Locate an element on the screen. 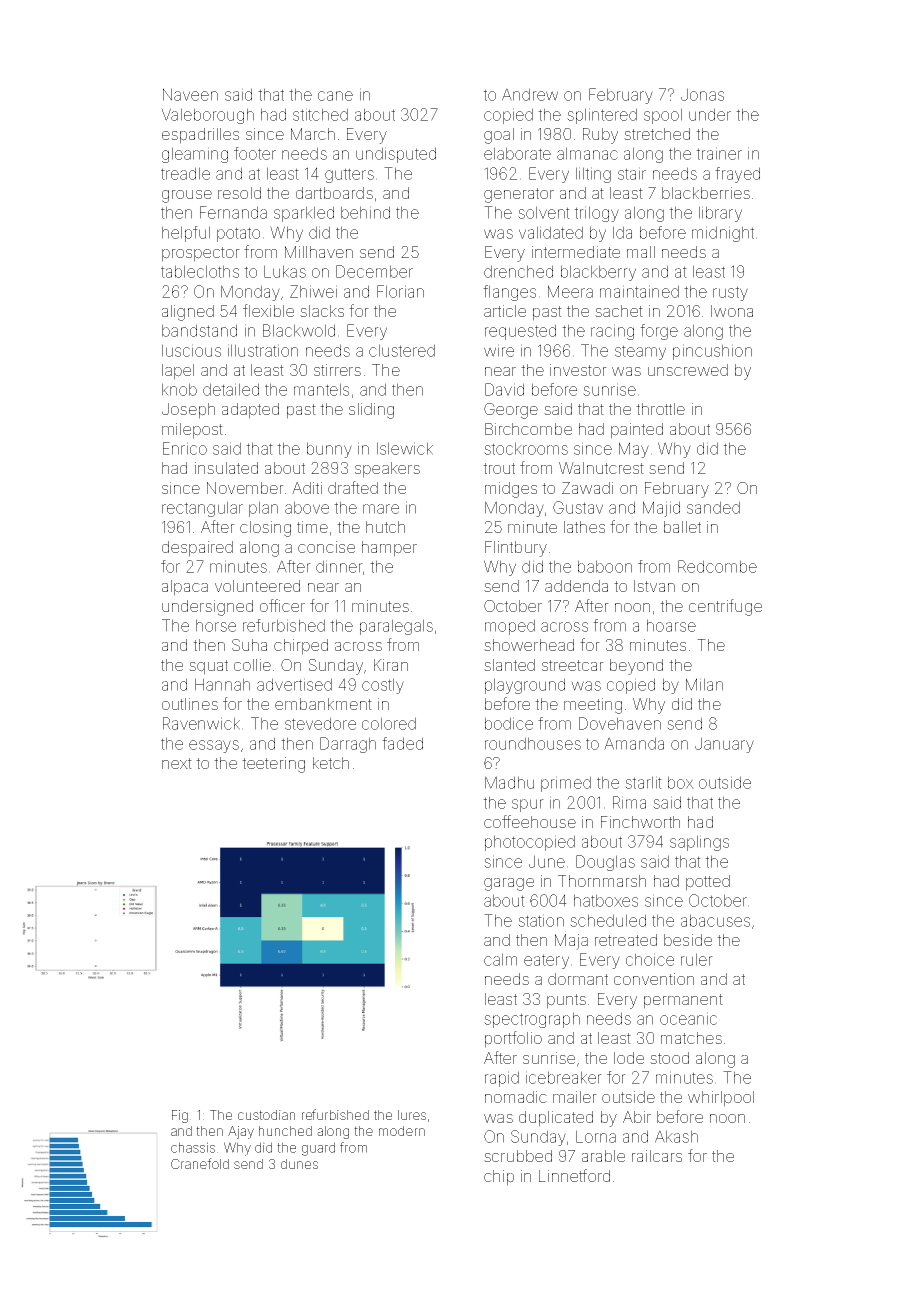  centrifuge is located at coordinates (725, 607).
